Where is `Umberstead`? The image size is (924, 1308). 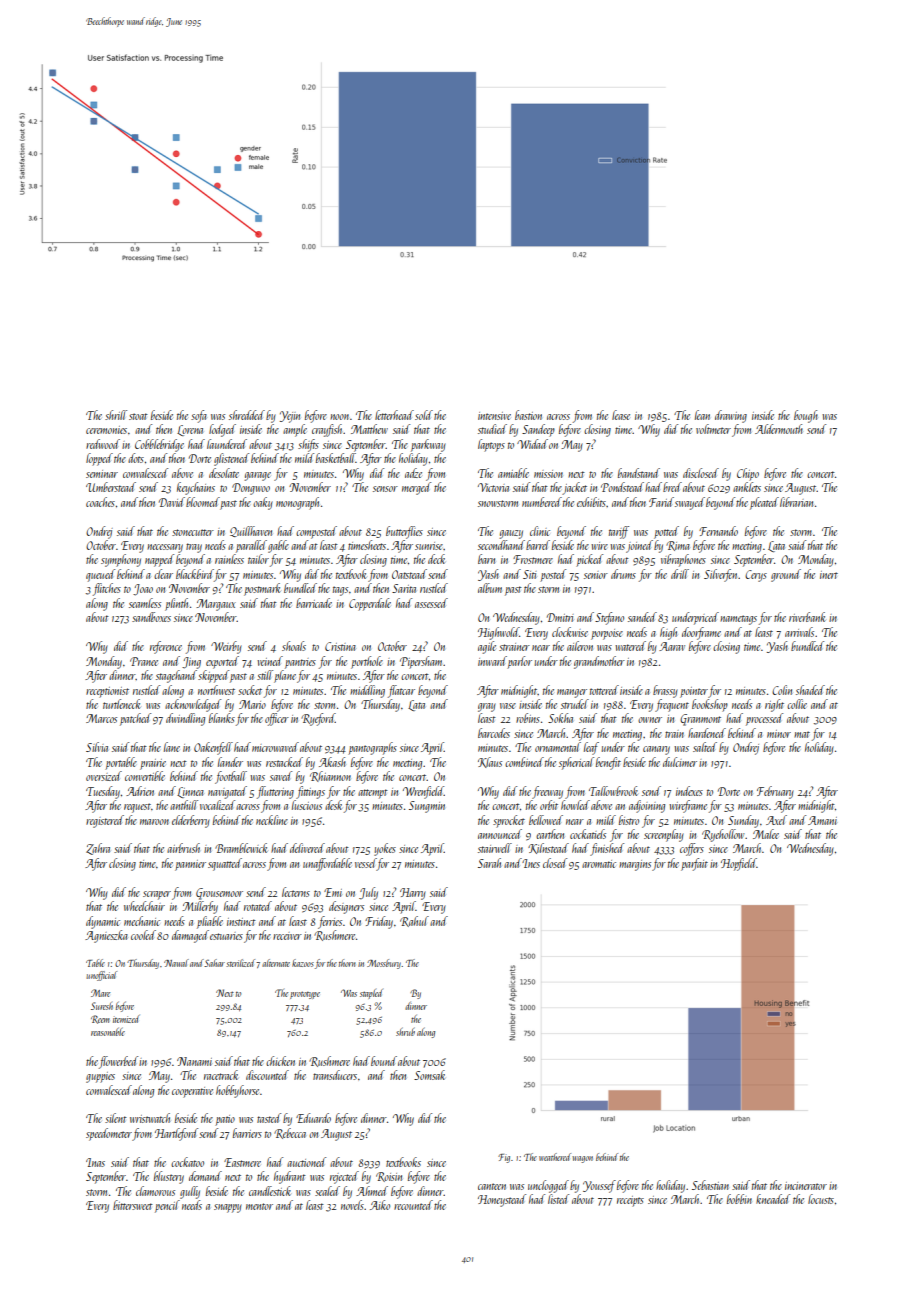 Umberstead is located at coordinates (111, 487).
